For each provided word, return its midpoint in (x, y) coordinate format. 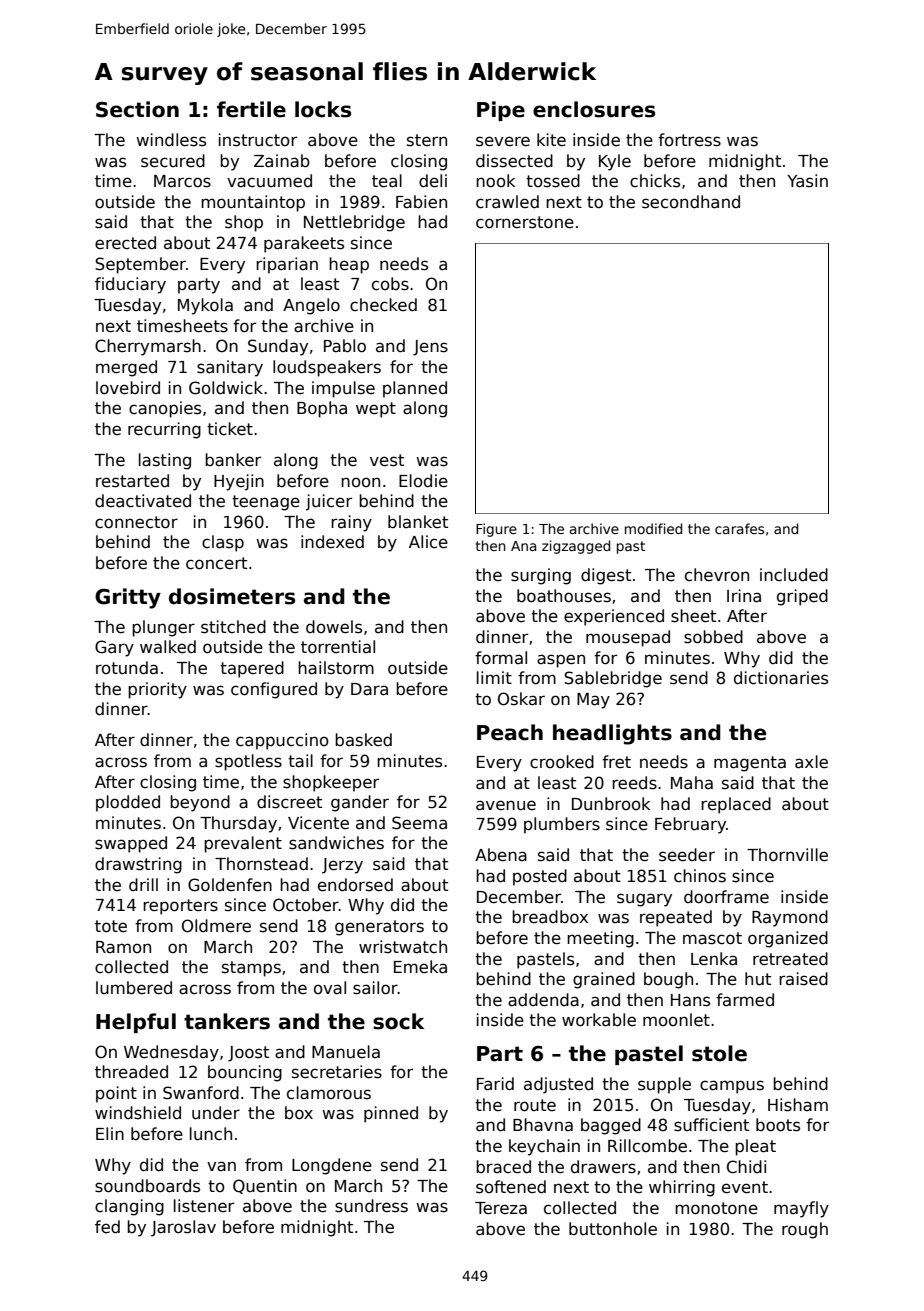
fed (107, 1227)
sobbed (713, 637)
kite (551, 140)
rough (805, 1230)
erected (125, 243)
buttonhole (613, 1229)
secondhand (691, 202)
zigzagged (576, 547)
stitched (233, 627)
